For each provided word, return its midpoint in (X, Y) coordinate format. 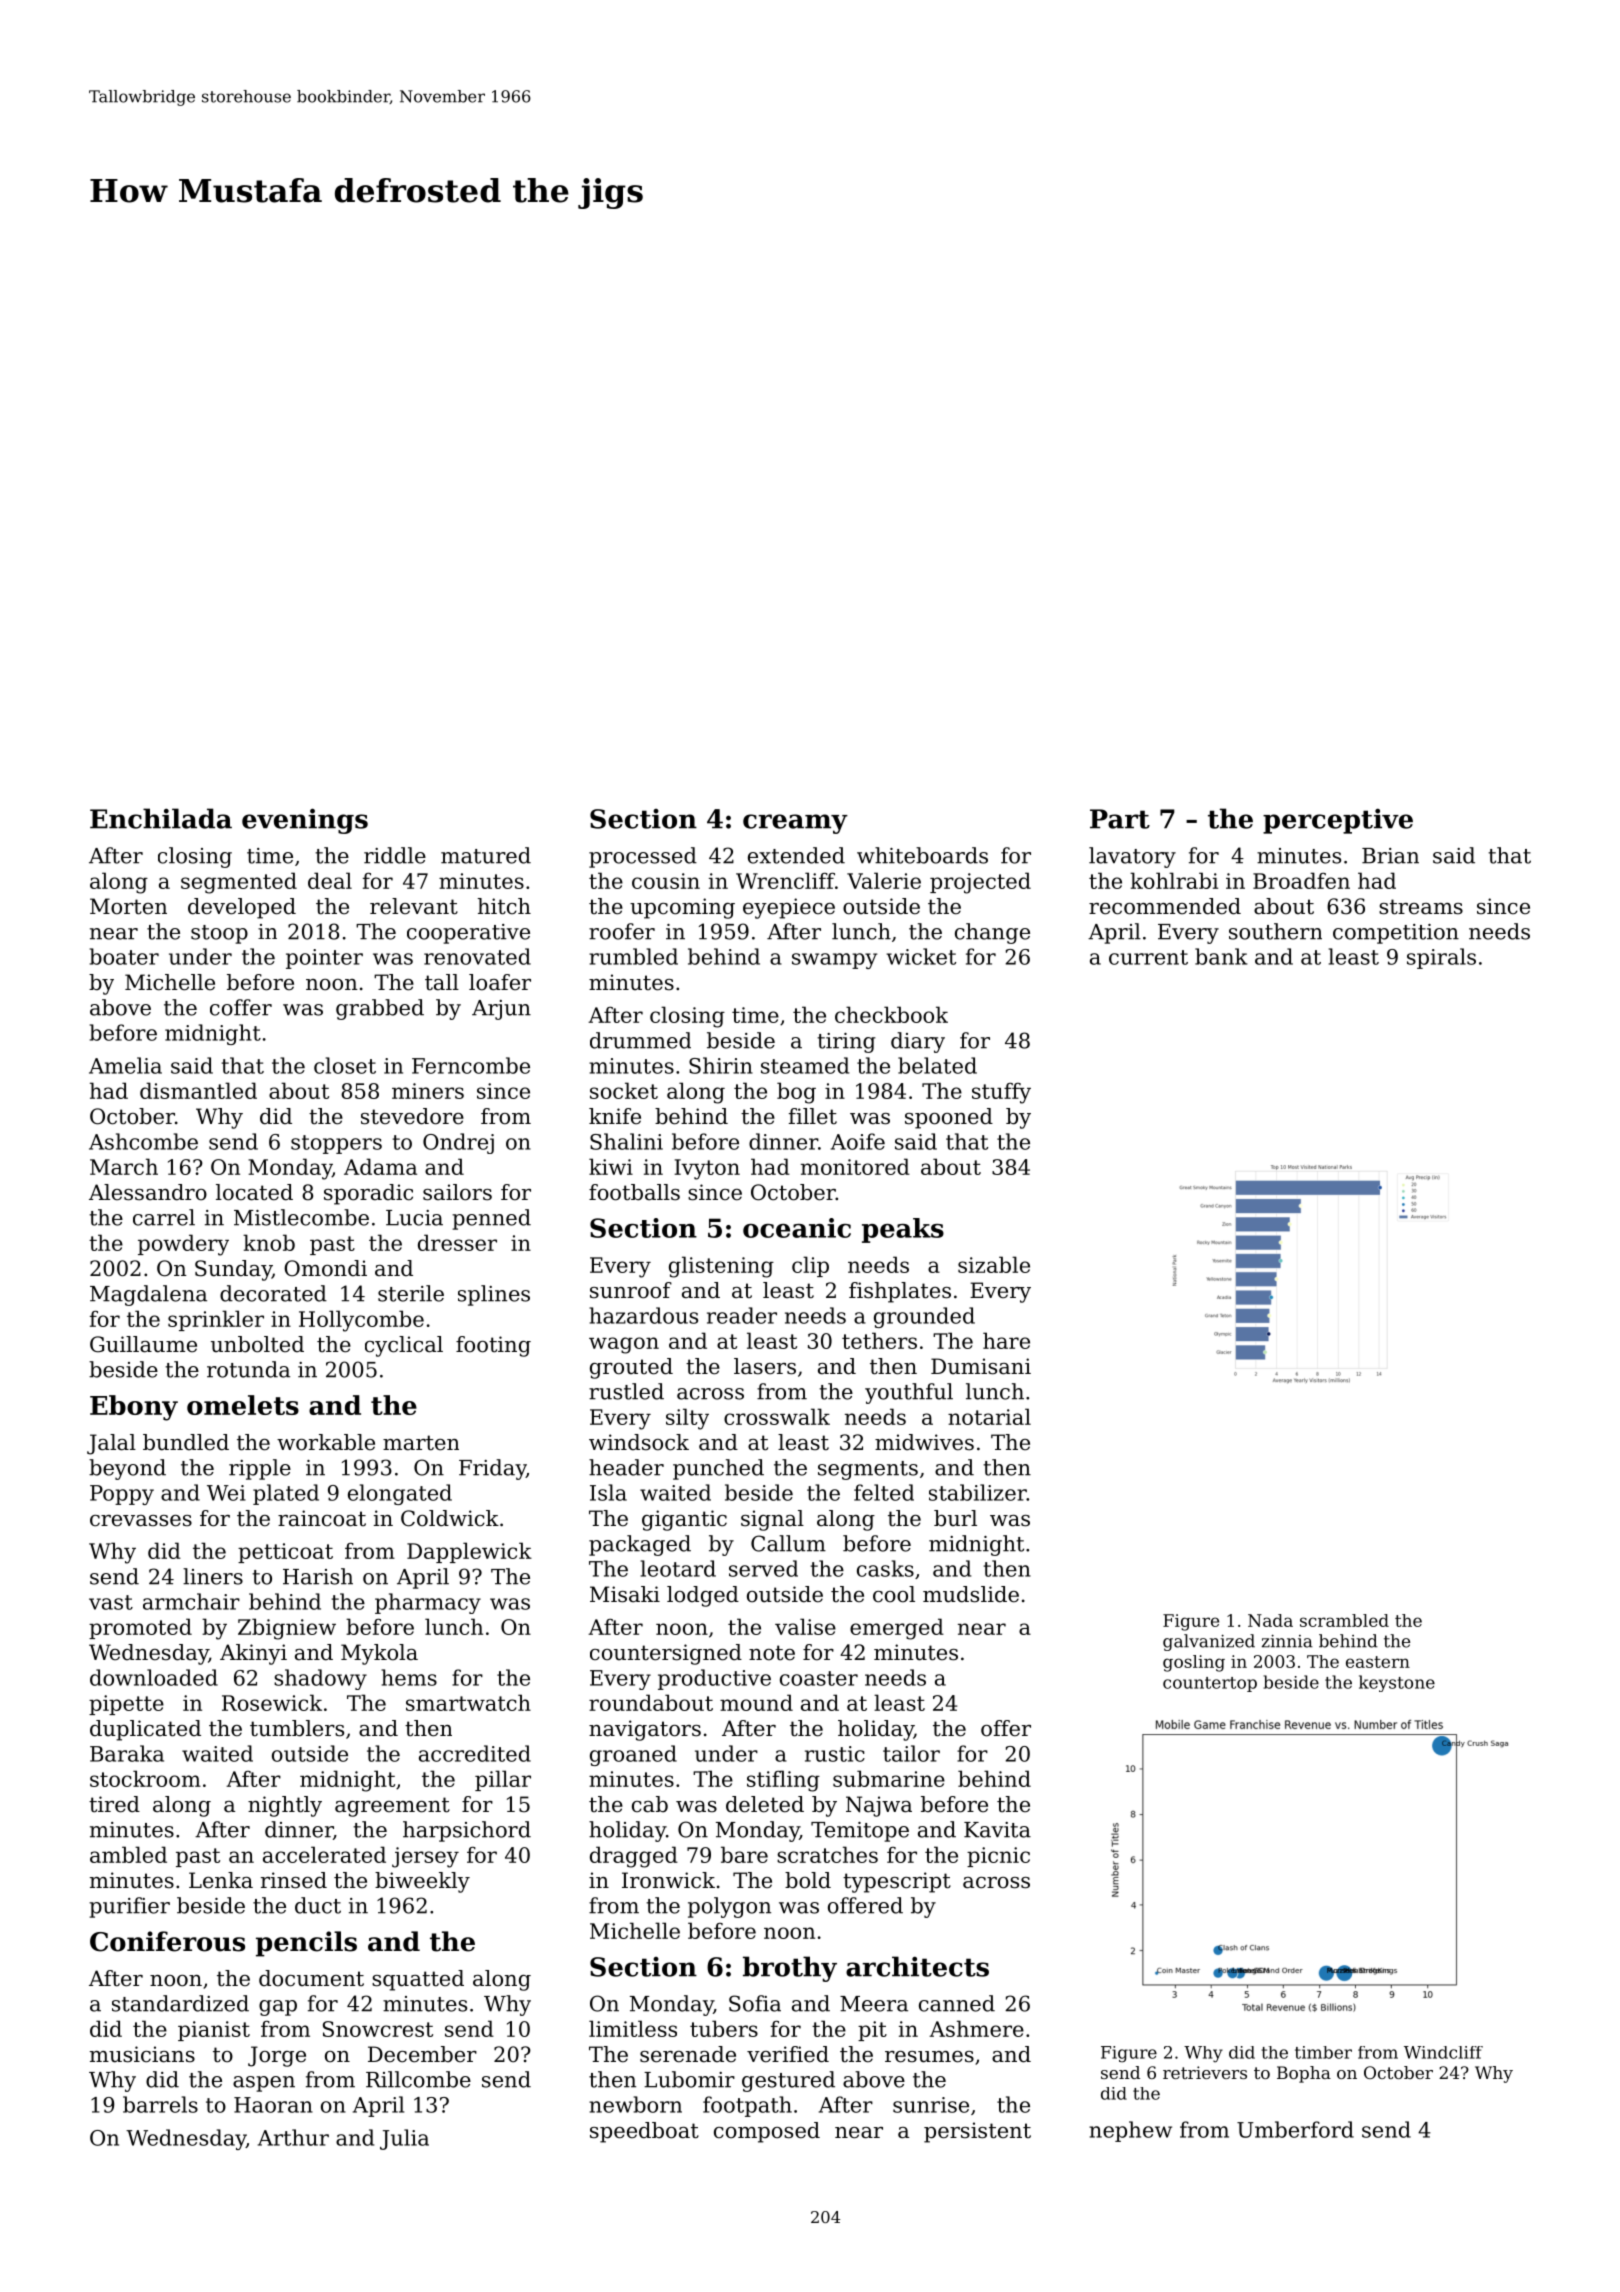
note (772, 1653)
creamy (795, 824)
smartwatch (468, 1702)
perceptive (1338, 821)
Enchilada (161, 818)
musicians (142, 2054)
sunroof (631, 1290)
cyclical (404, 1346)
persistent (977, 2132)
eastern (1378, 1662)
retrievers (1205, 2072)
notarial (989, 1416)
